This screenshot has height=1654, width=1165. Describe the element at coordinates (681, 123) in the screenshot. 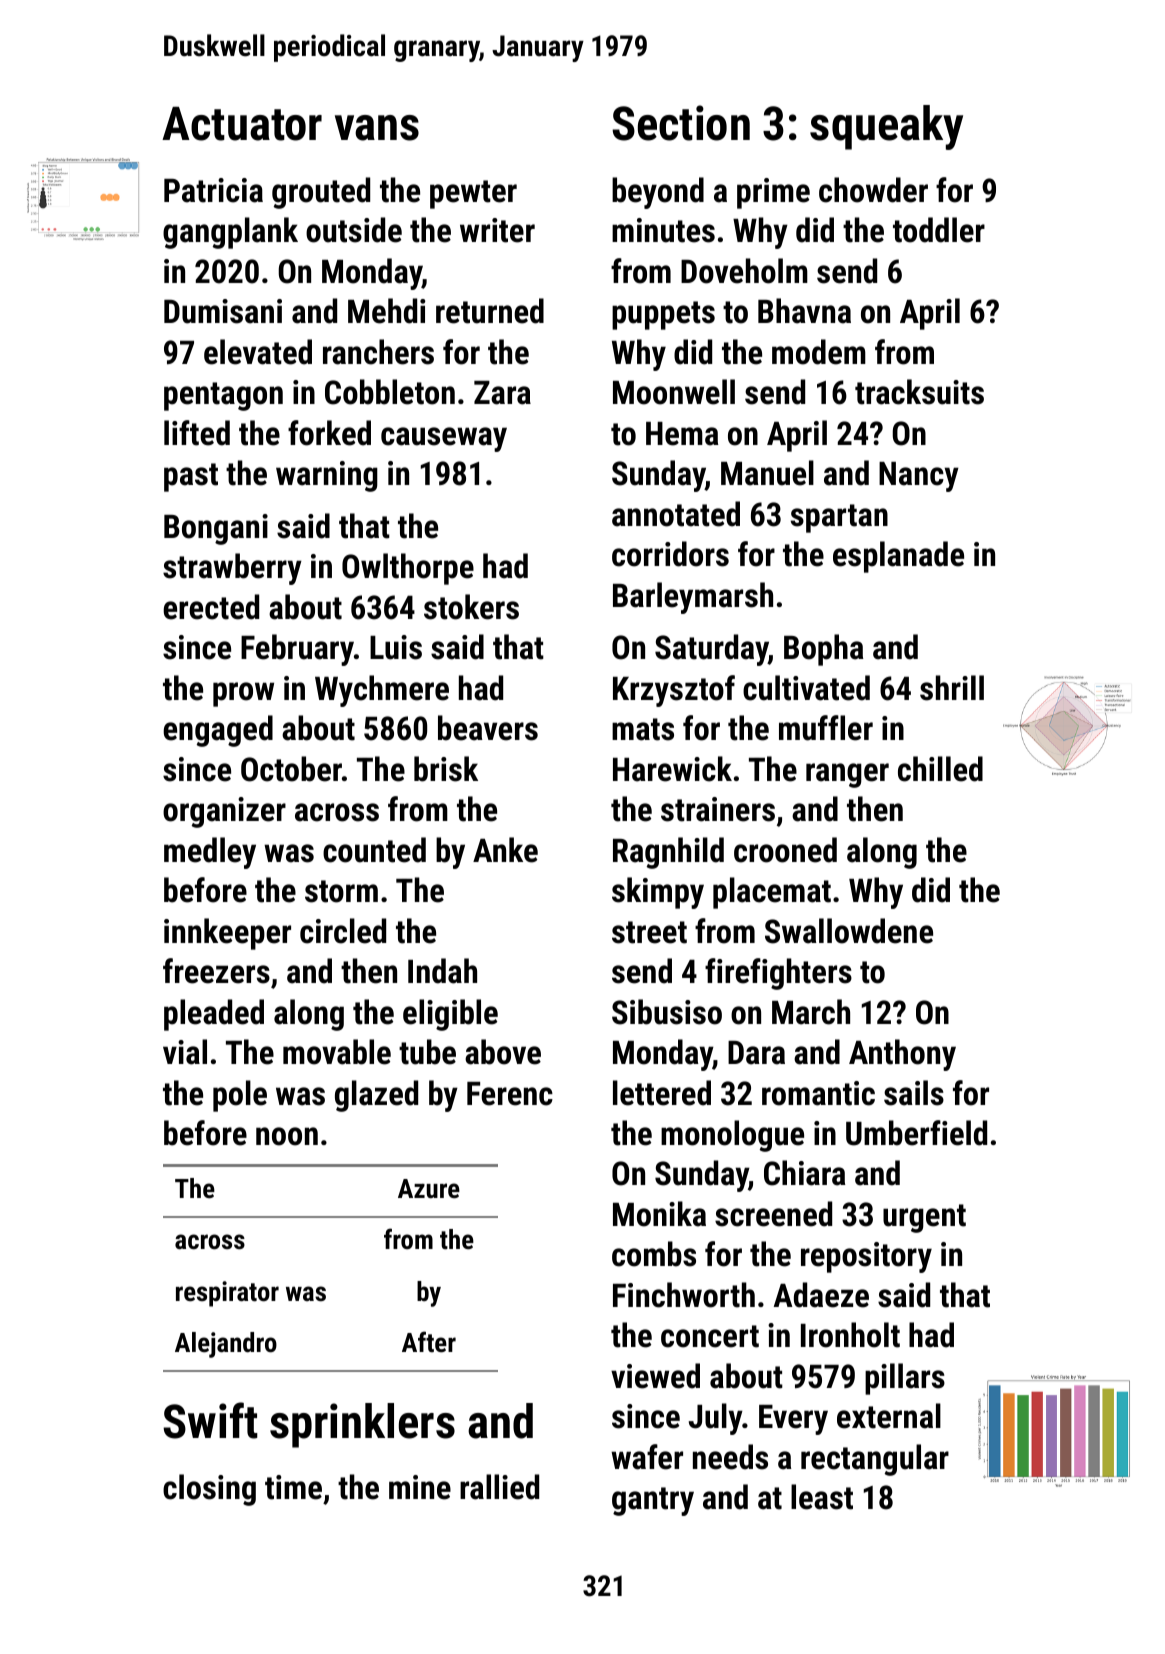

I see `Section` at that location.
